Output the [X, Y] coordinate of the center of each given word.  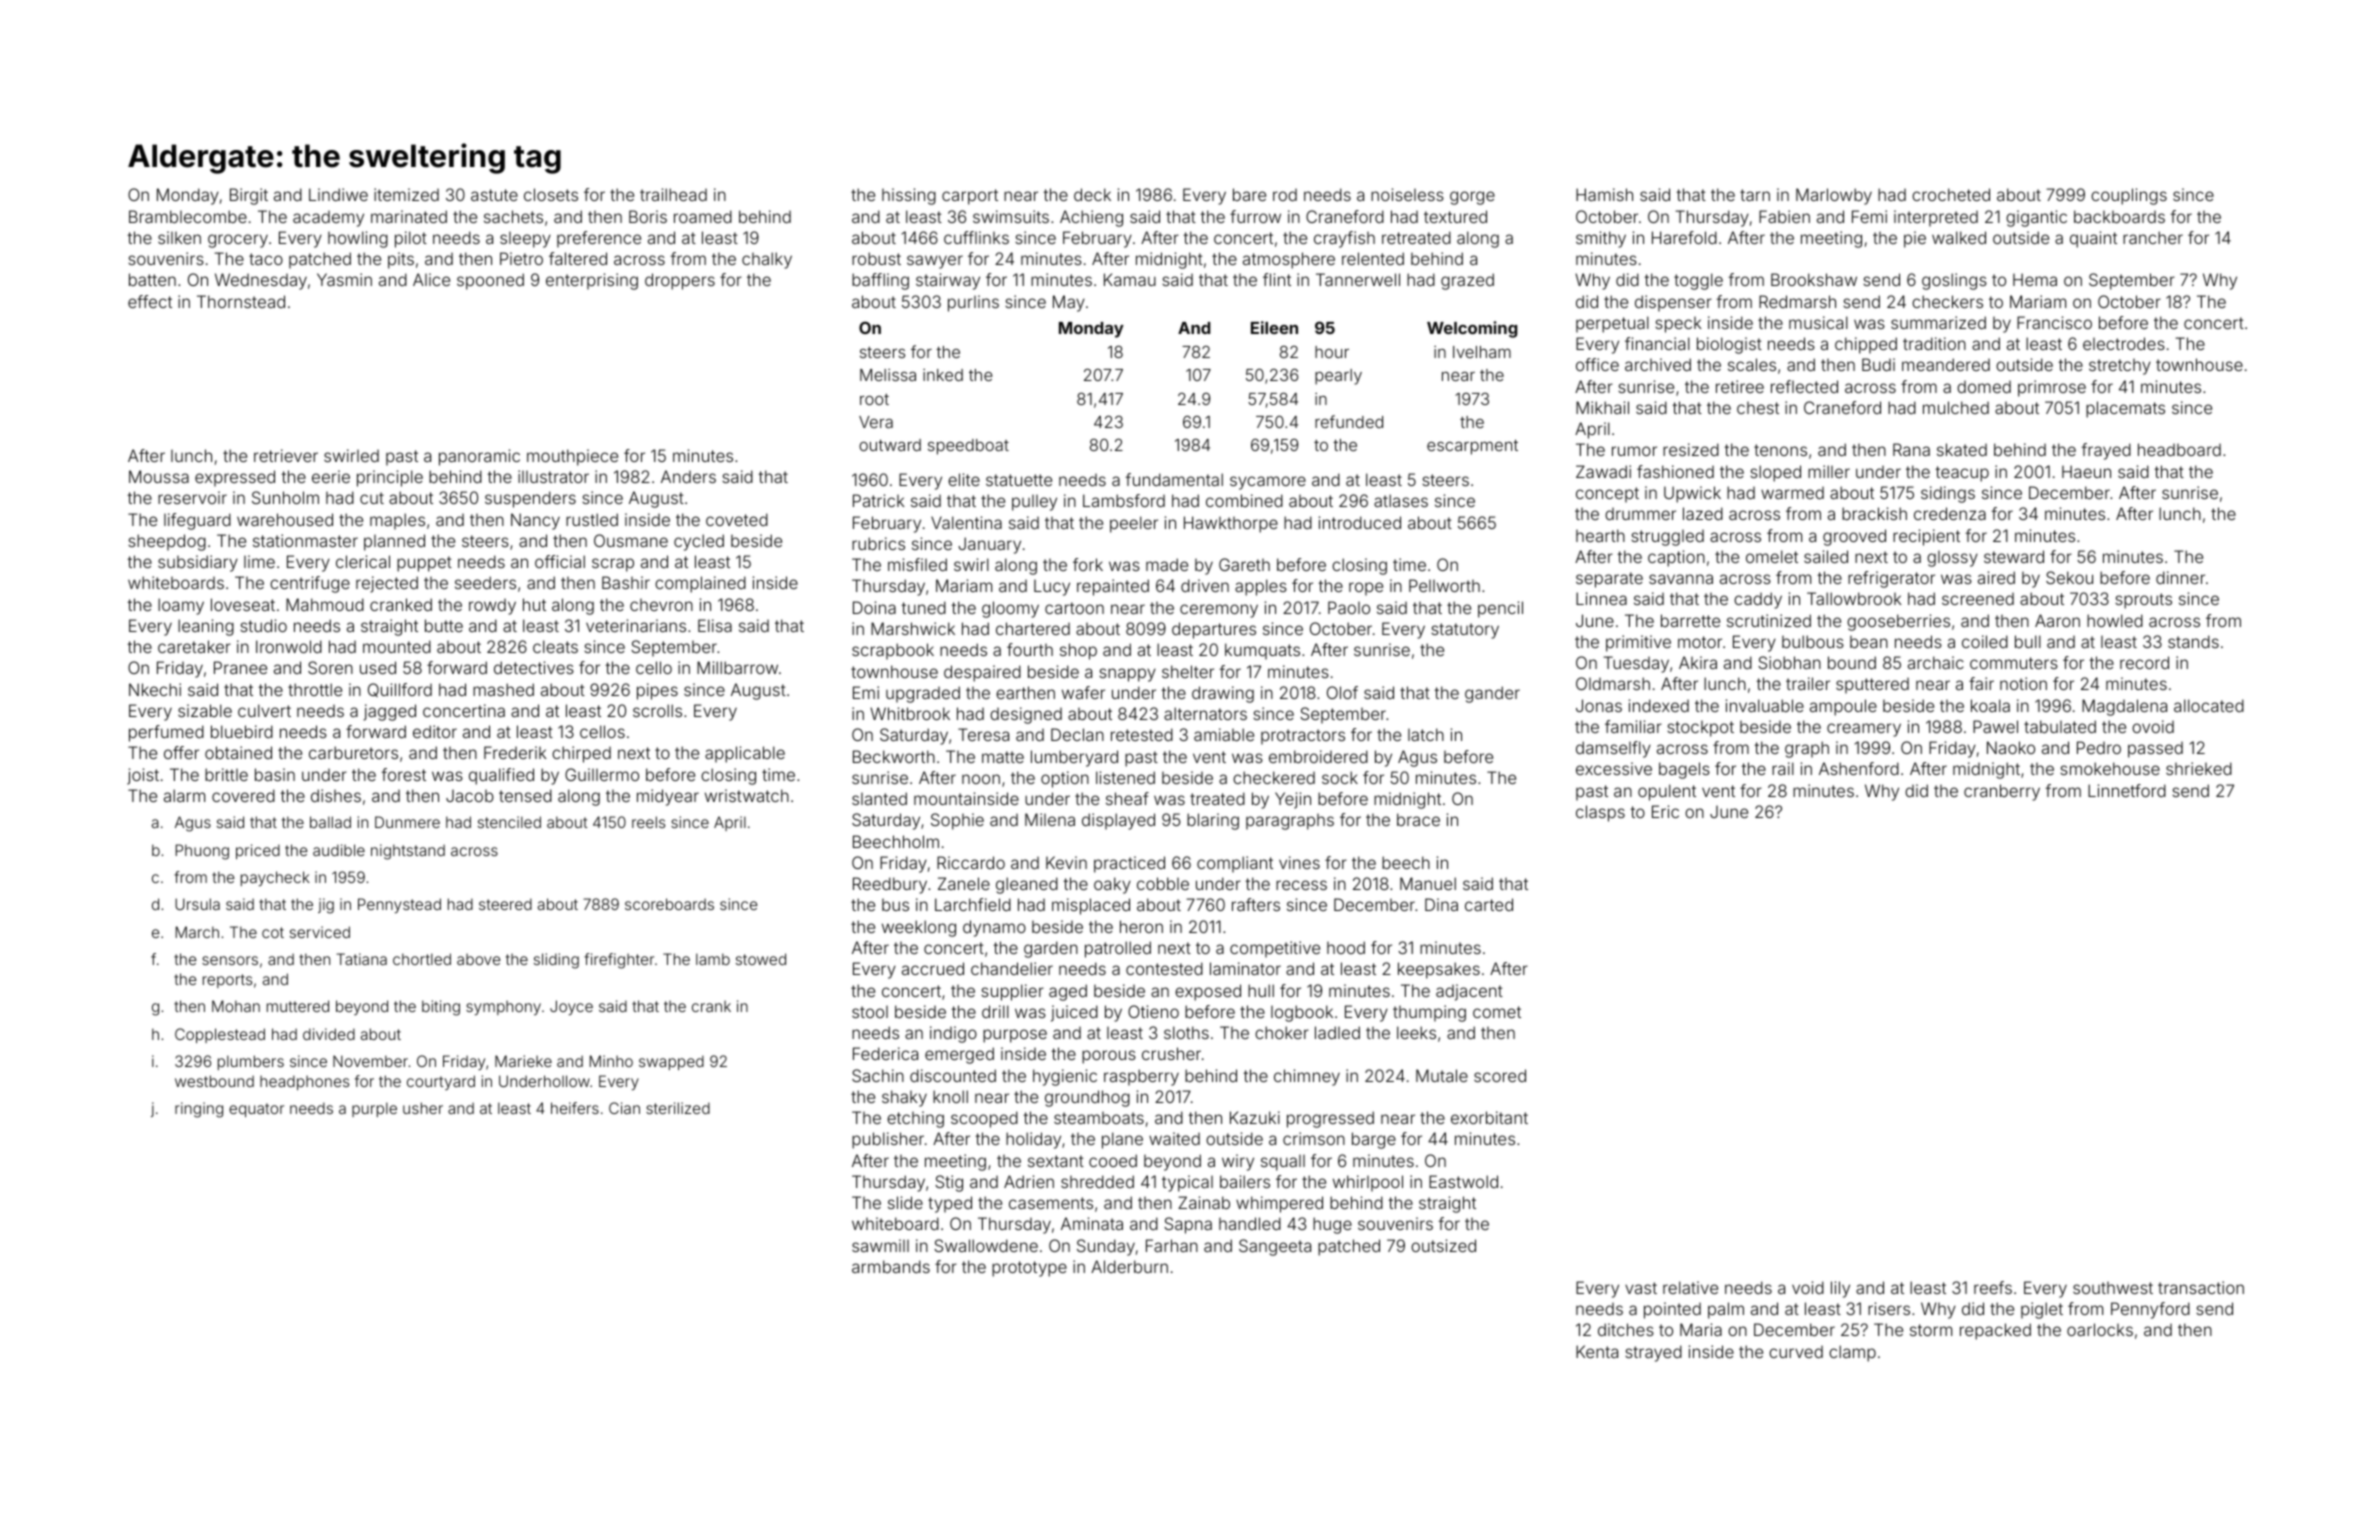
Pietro [521, 258]
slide [905, 1202]
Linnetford [2127, 790]
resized [1691, 449]
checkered [1274, 777]
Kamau [1130, 279]
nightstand [408, 852]
